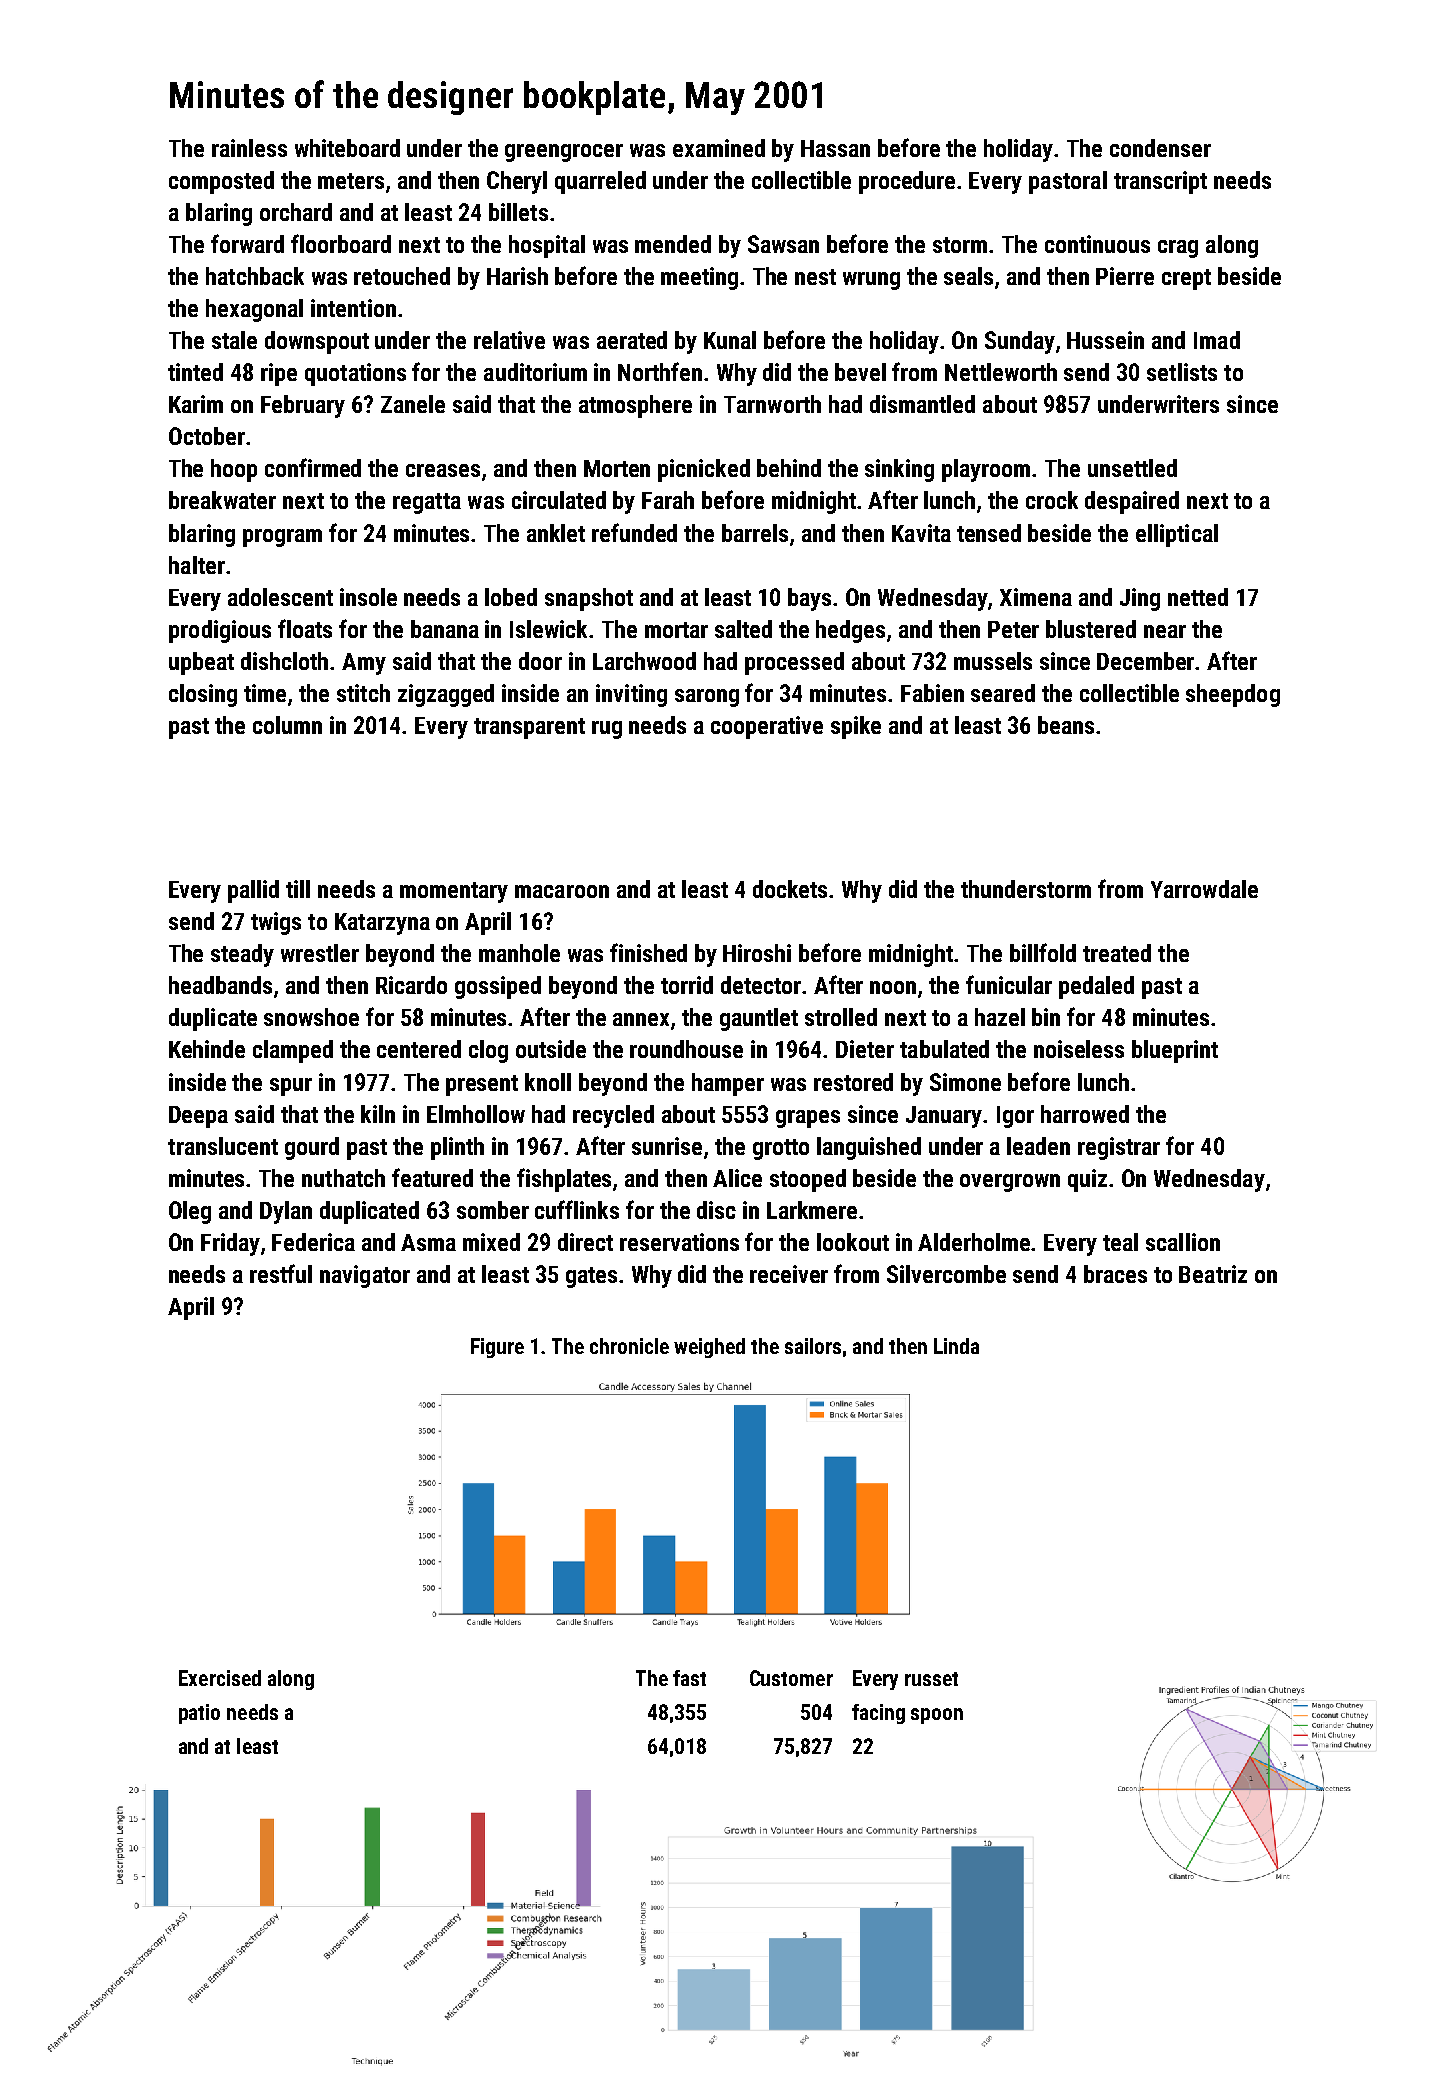  What do you see at coordinates (660, 371) in the screenshot?
I see `Northfen` at bounding box center [660, 371].
